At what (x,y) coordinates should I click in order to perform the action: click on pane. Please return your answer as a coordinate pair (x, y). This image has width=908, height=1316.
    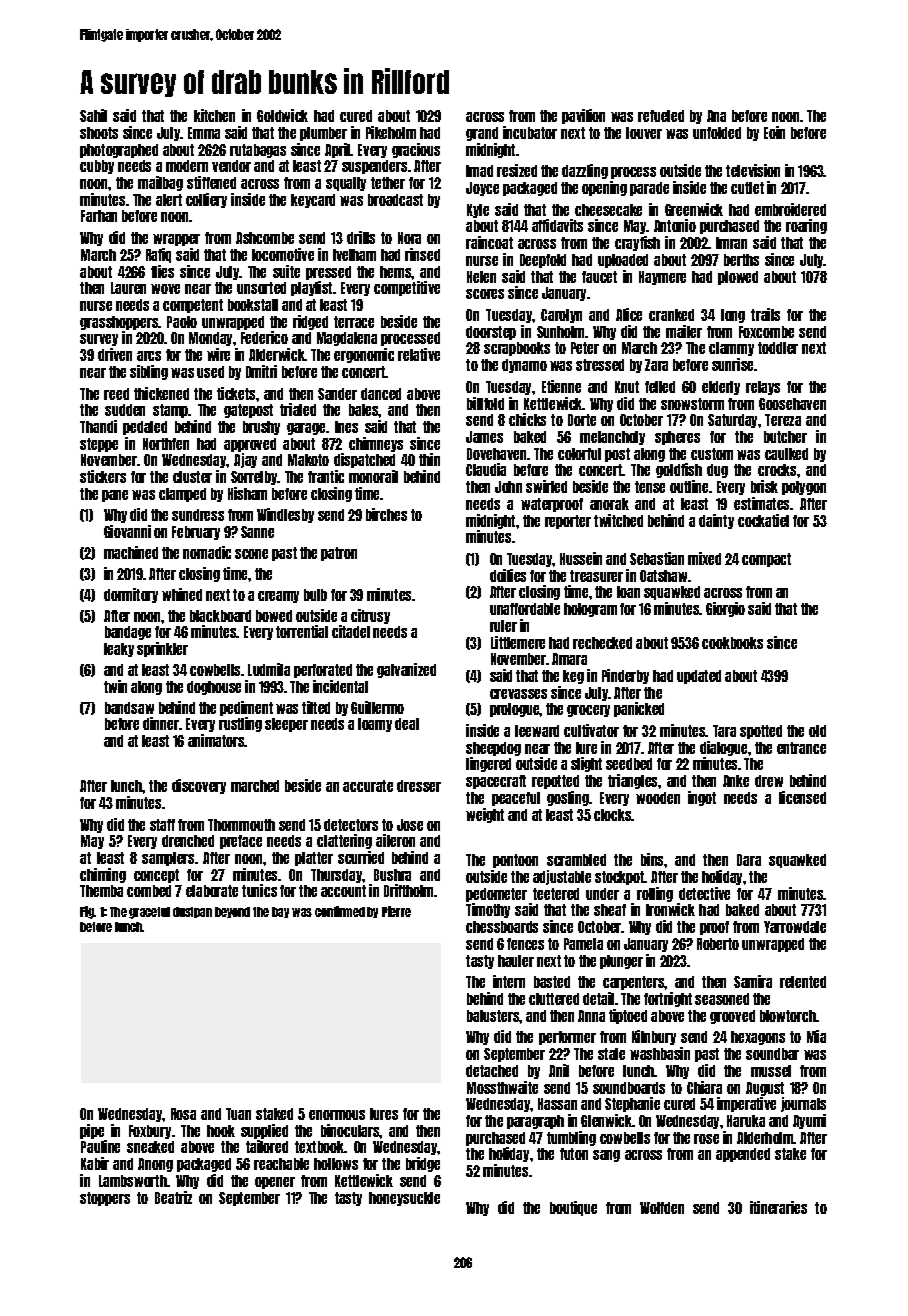
    Looking at the image, I should click on (115, 496).
